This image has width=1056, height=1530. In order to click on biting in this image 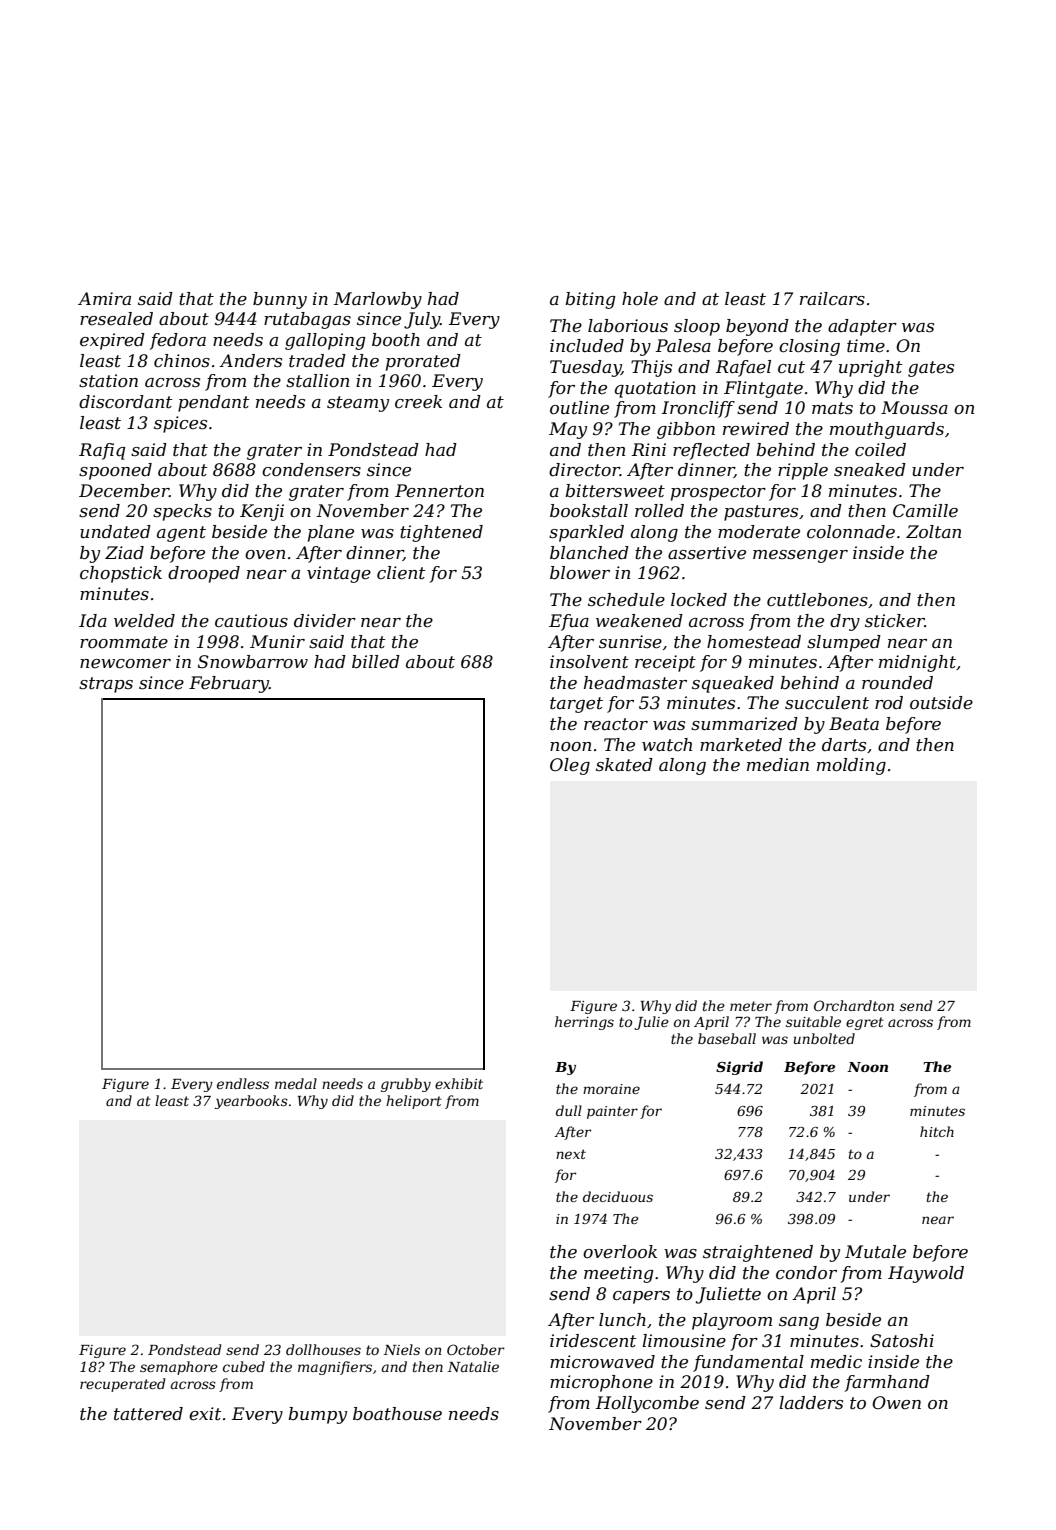, I will do `click(590, 300)`.
